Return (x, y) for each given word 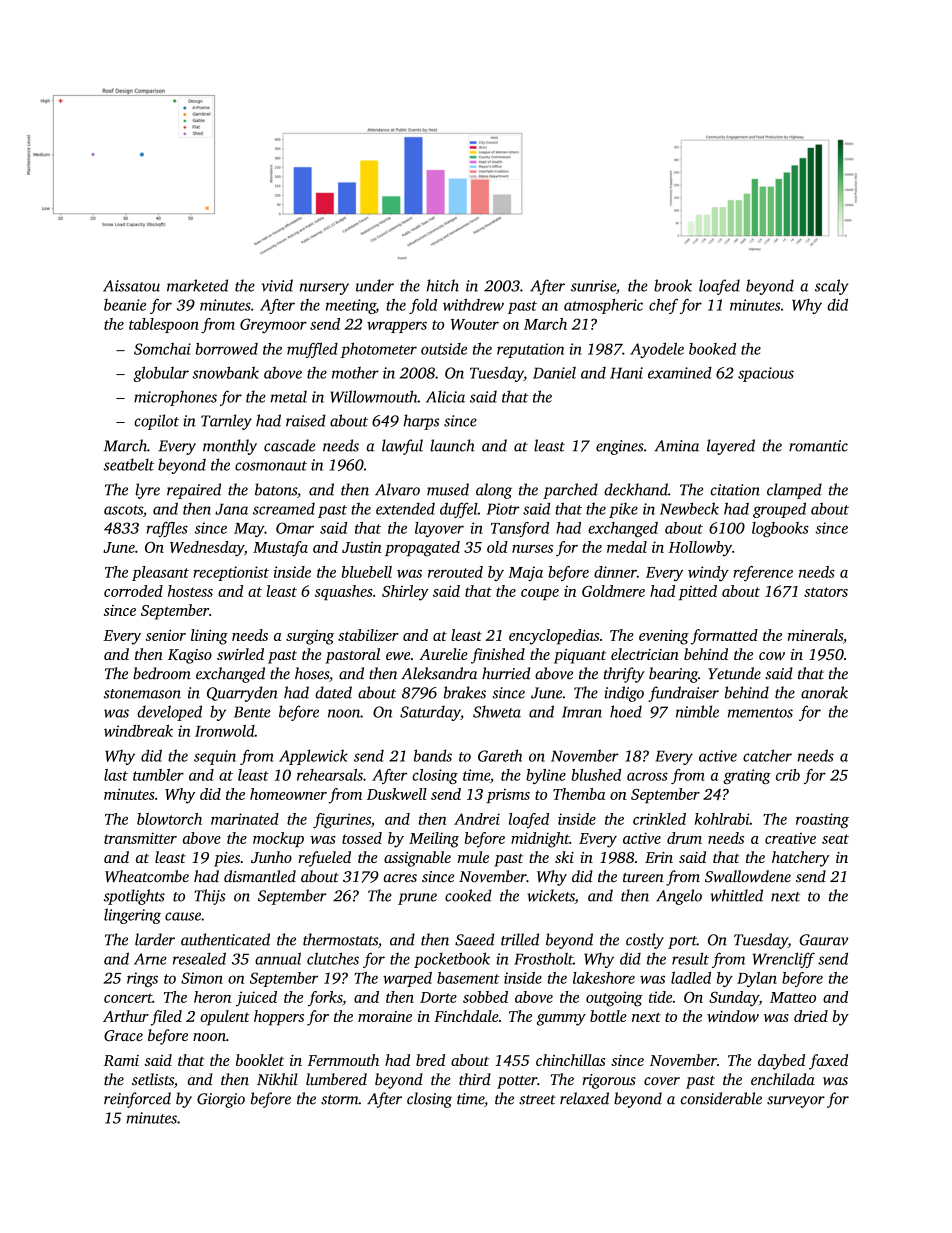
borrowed (226, 349)
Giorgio (221, 1100)
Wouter (475, 324)
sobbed (485, 997)
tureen (643, 877)
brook (673, 285)
